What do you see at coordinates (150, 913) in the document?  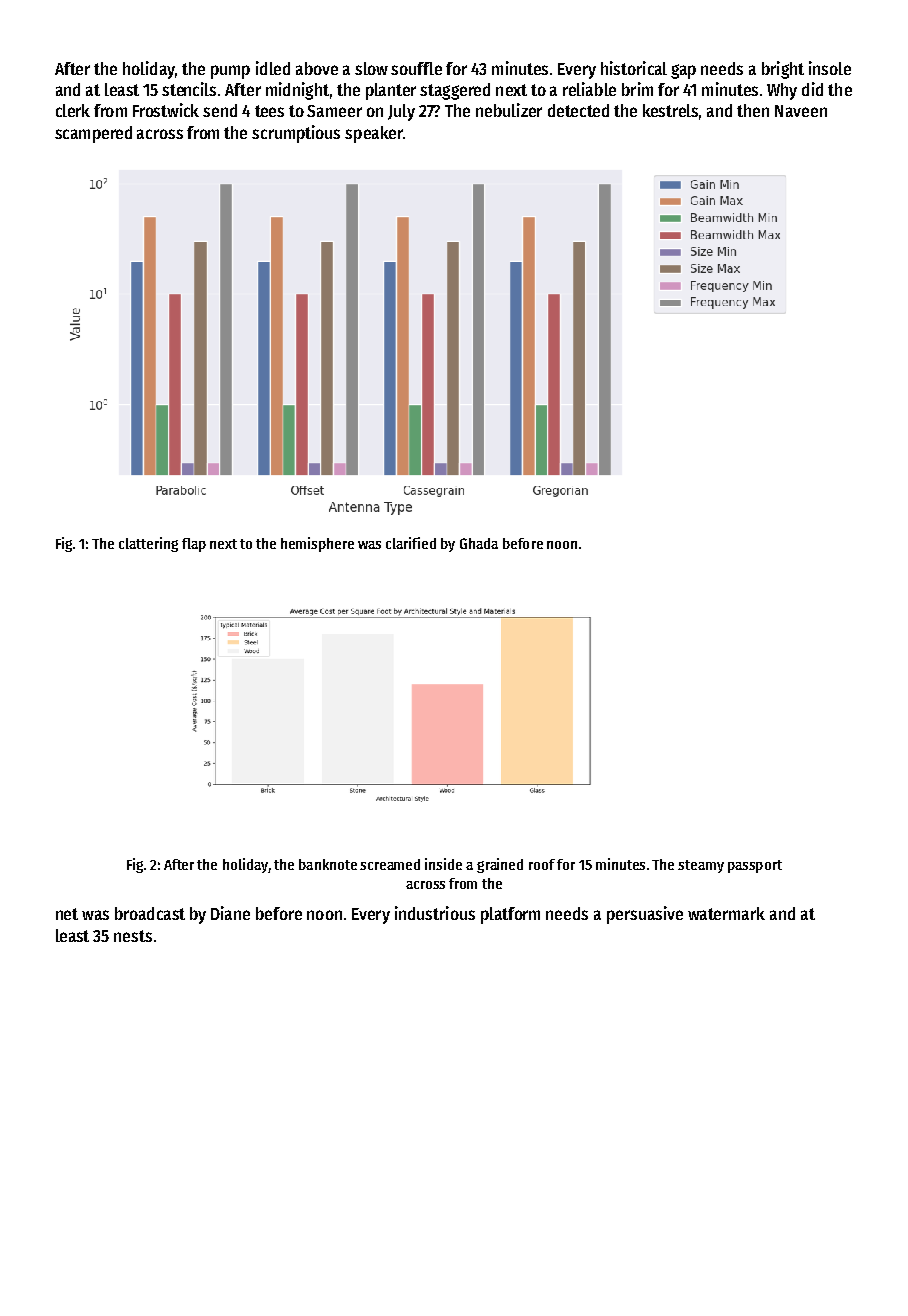 I see `broadcast` at bounding box center [150, 913].
